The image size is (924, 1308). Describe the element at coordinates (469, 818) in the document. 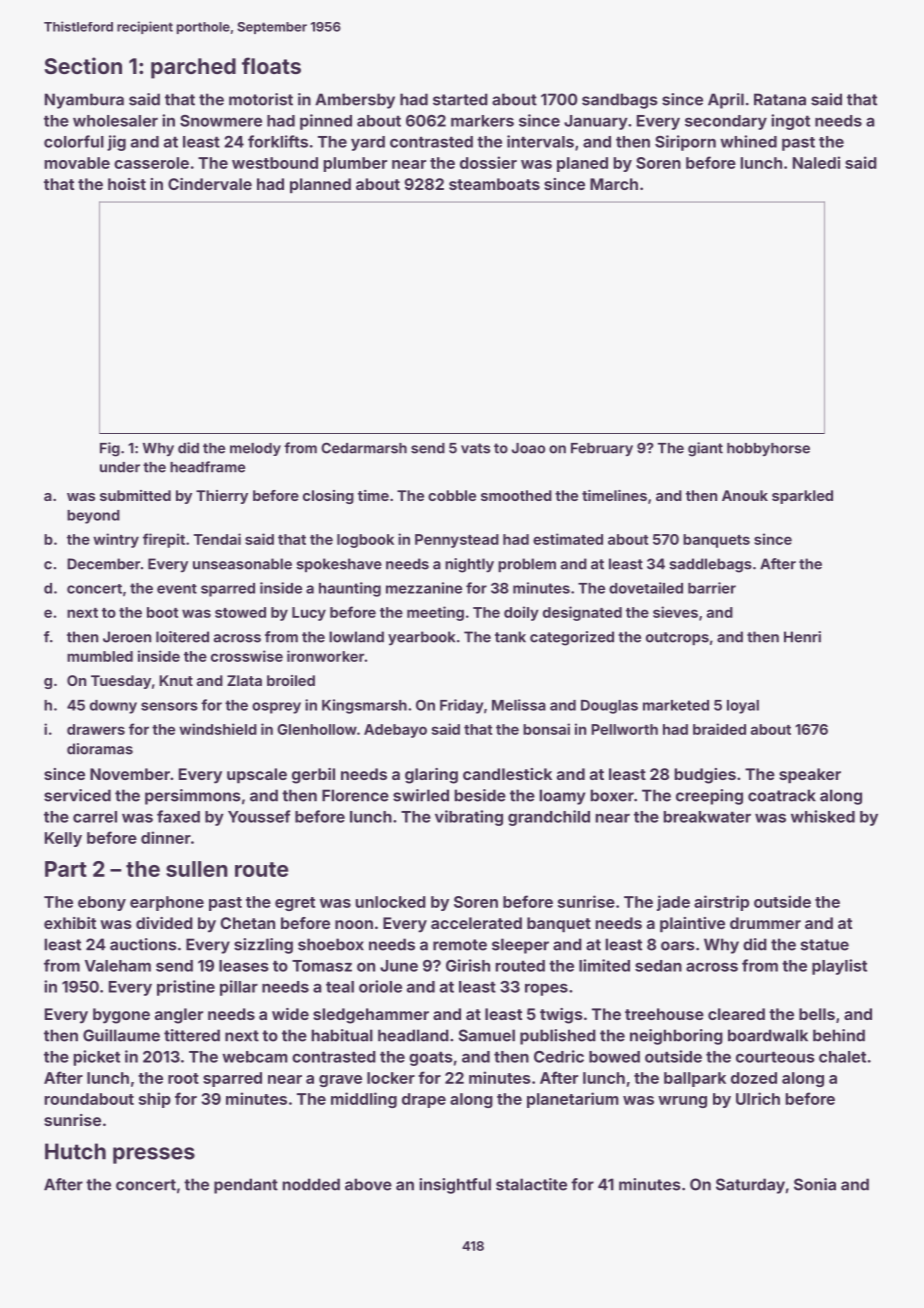

I see `vibrating` at that location.
